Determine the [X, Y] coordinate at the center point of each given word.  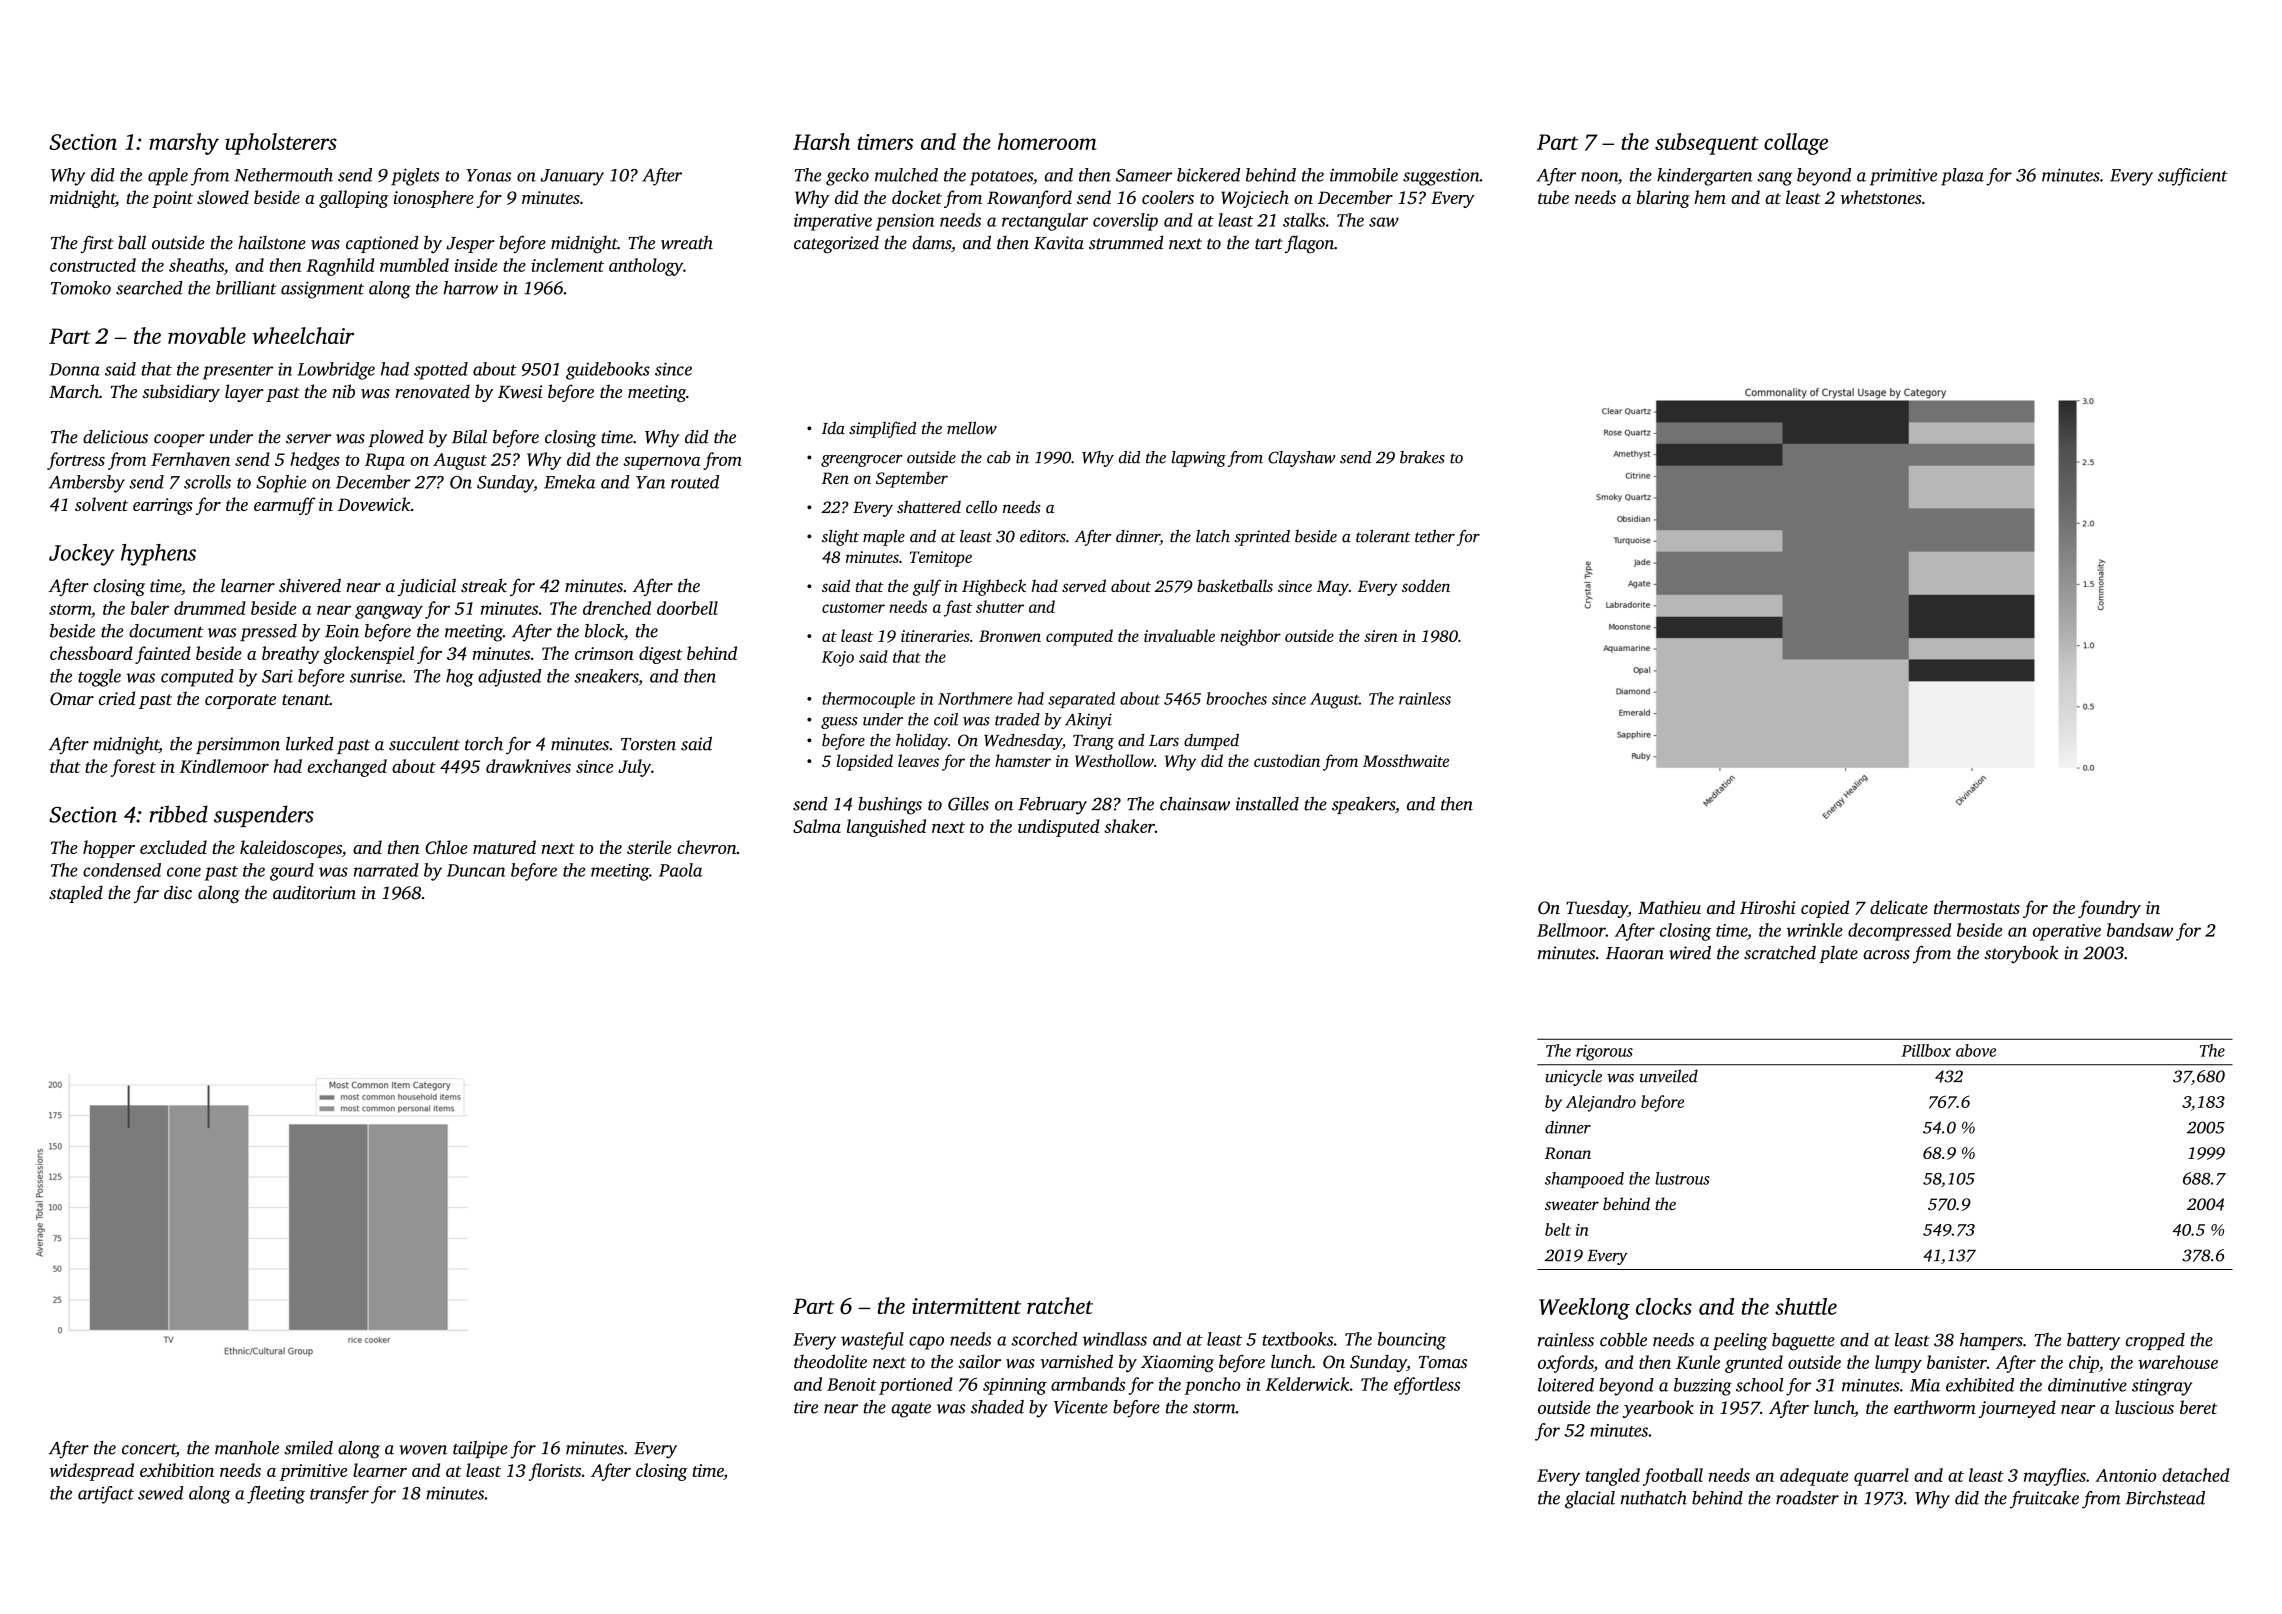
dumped [1211, 741]
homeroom [1047, 141]
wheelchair [303, 335]
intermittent [966, 1306]
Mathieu [1669, 907]
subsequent [1707, 144]
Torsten [648, 744]
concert [149, 1450]
